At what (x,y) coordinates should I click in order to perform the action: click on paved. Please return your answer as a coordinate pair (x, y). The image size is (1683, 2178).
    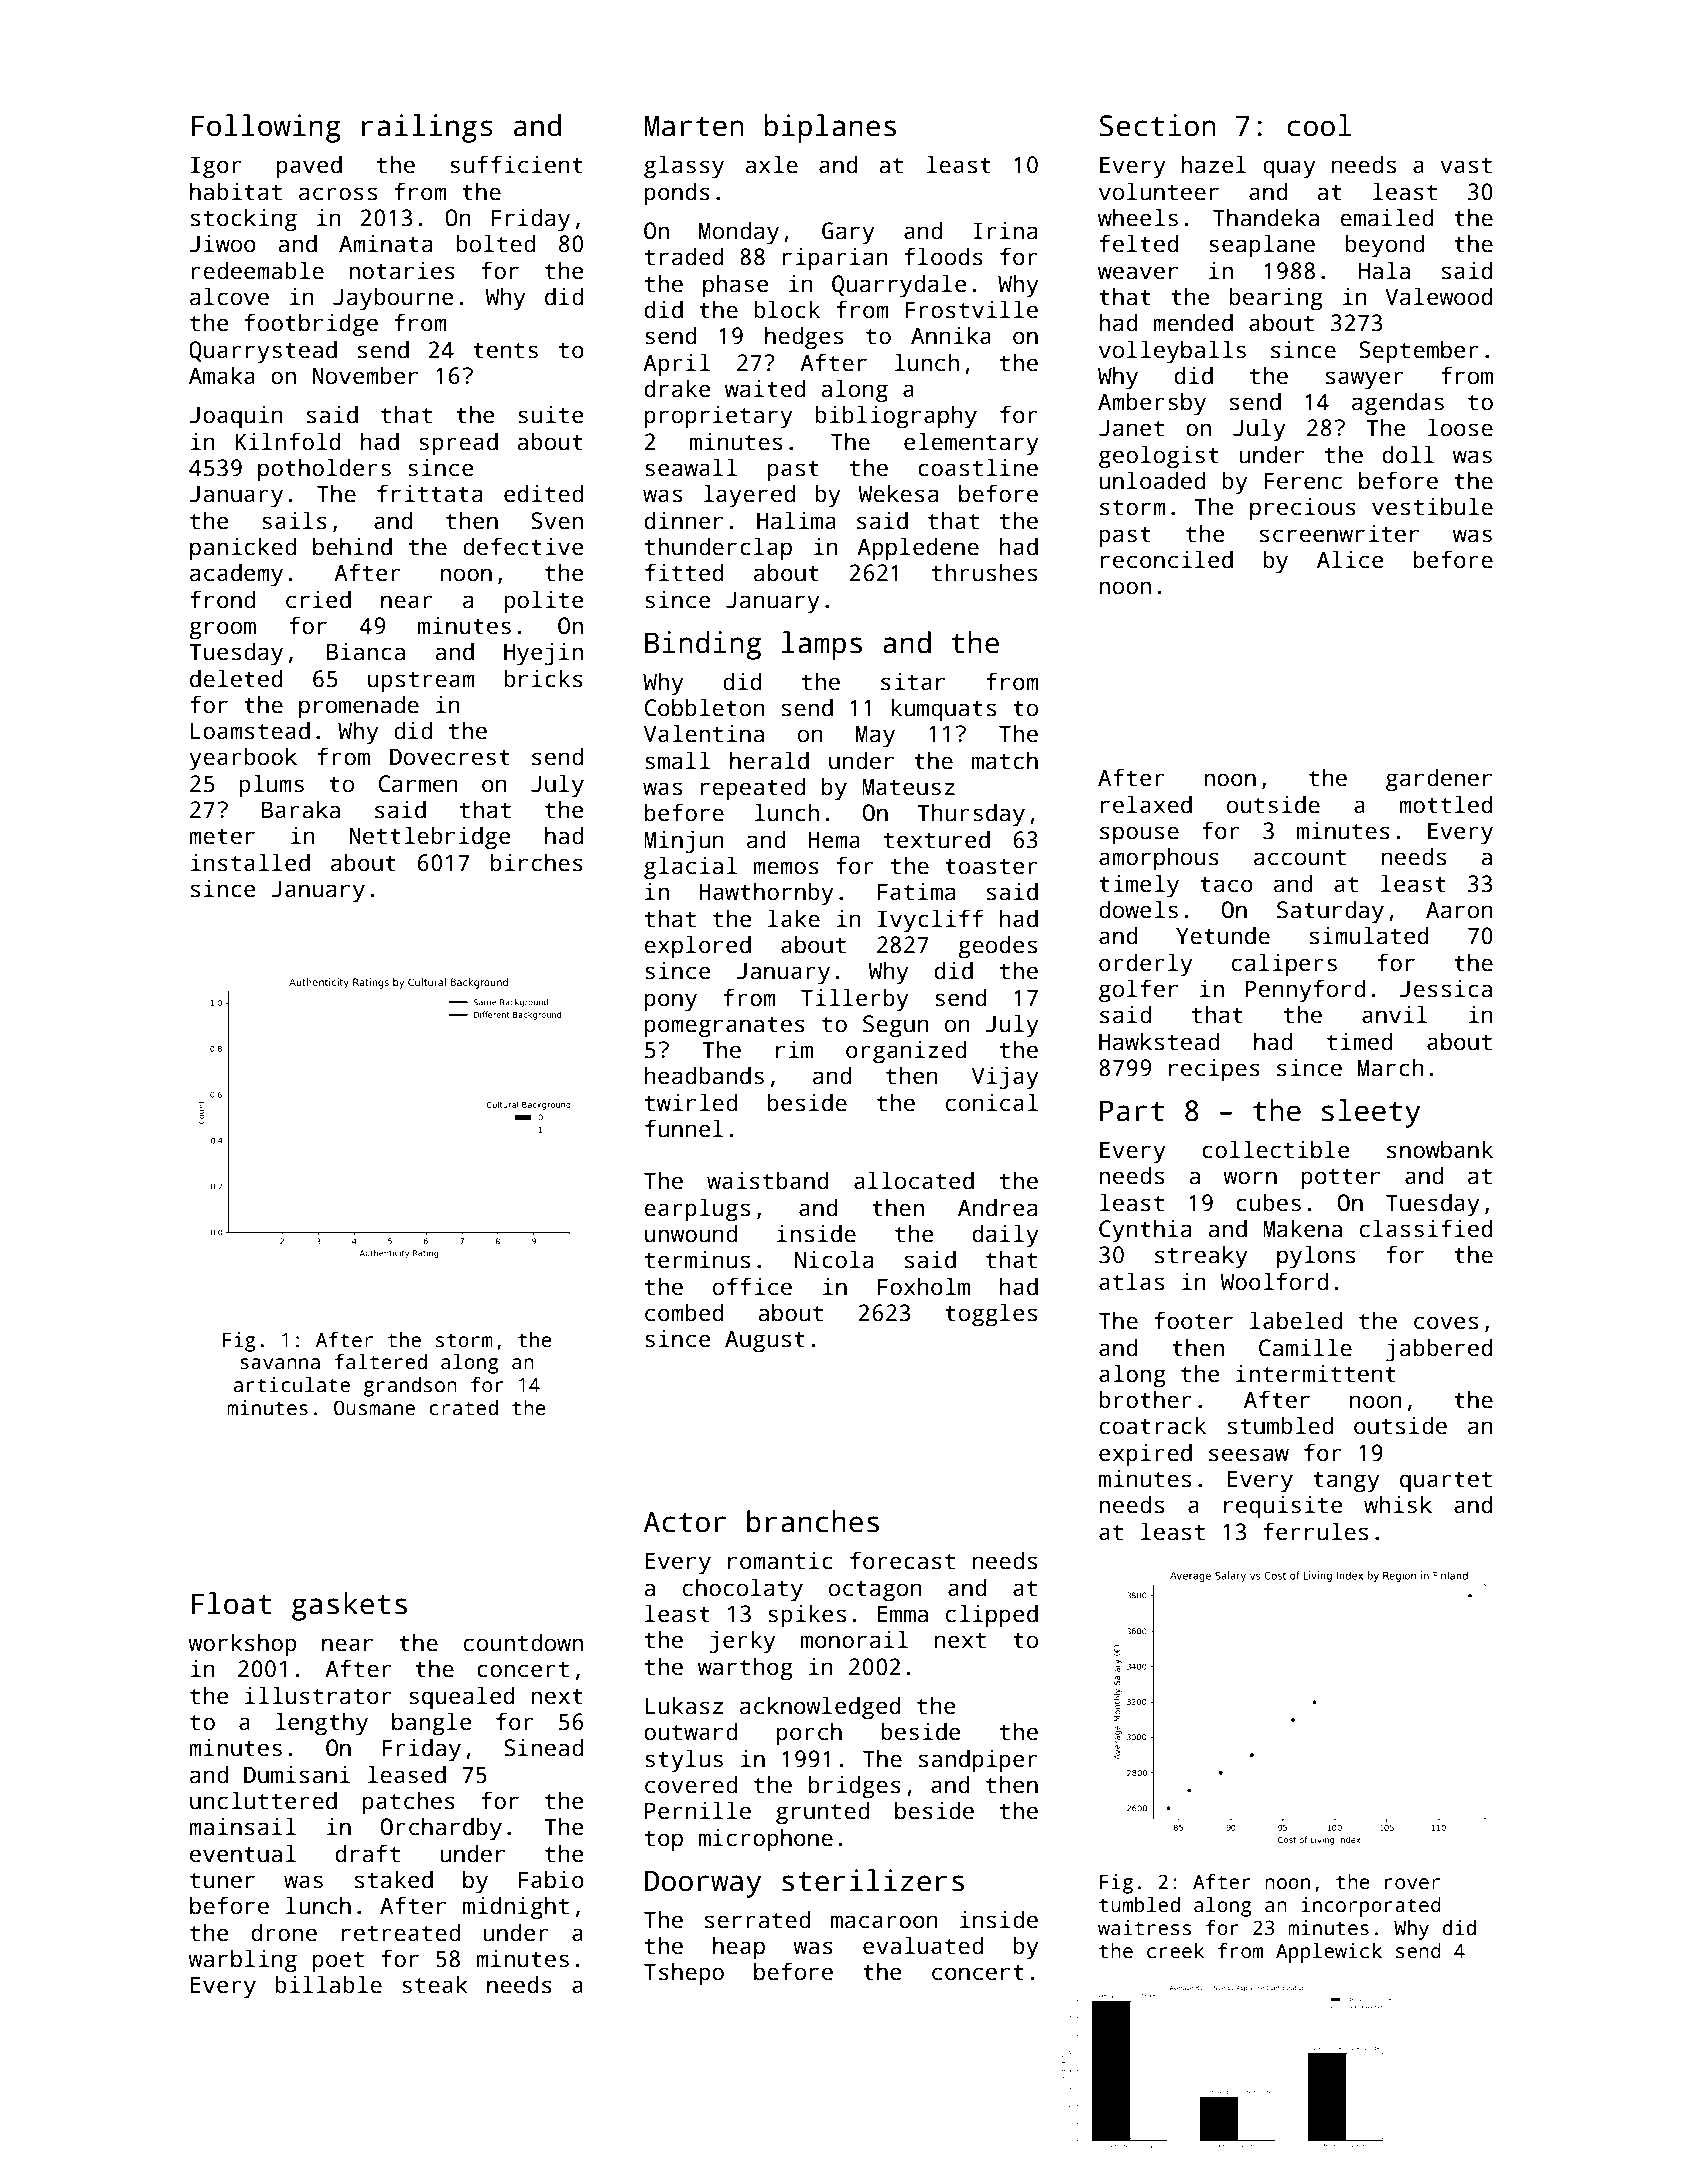
    Looking at the image, I should click on (309, 167).
